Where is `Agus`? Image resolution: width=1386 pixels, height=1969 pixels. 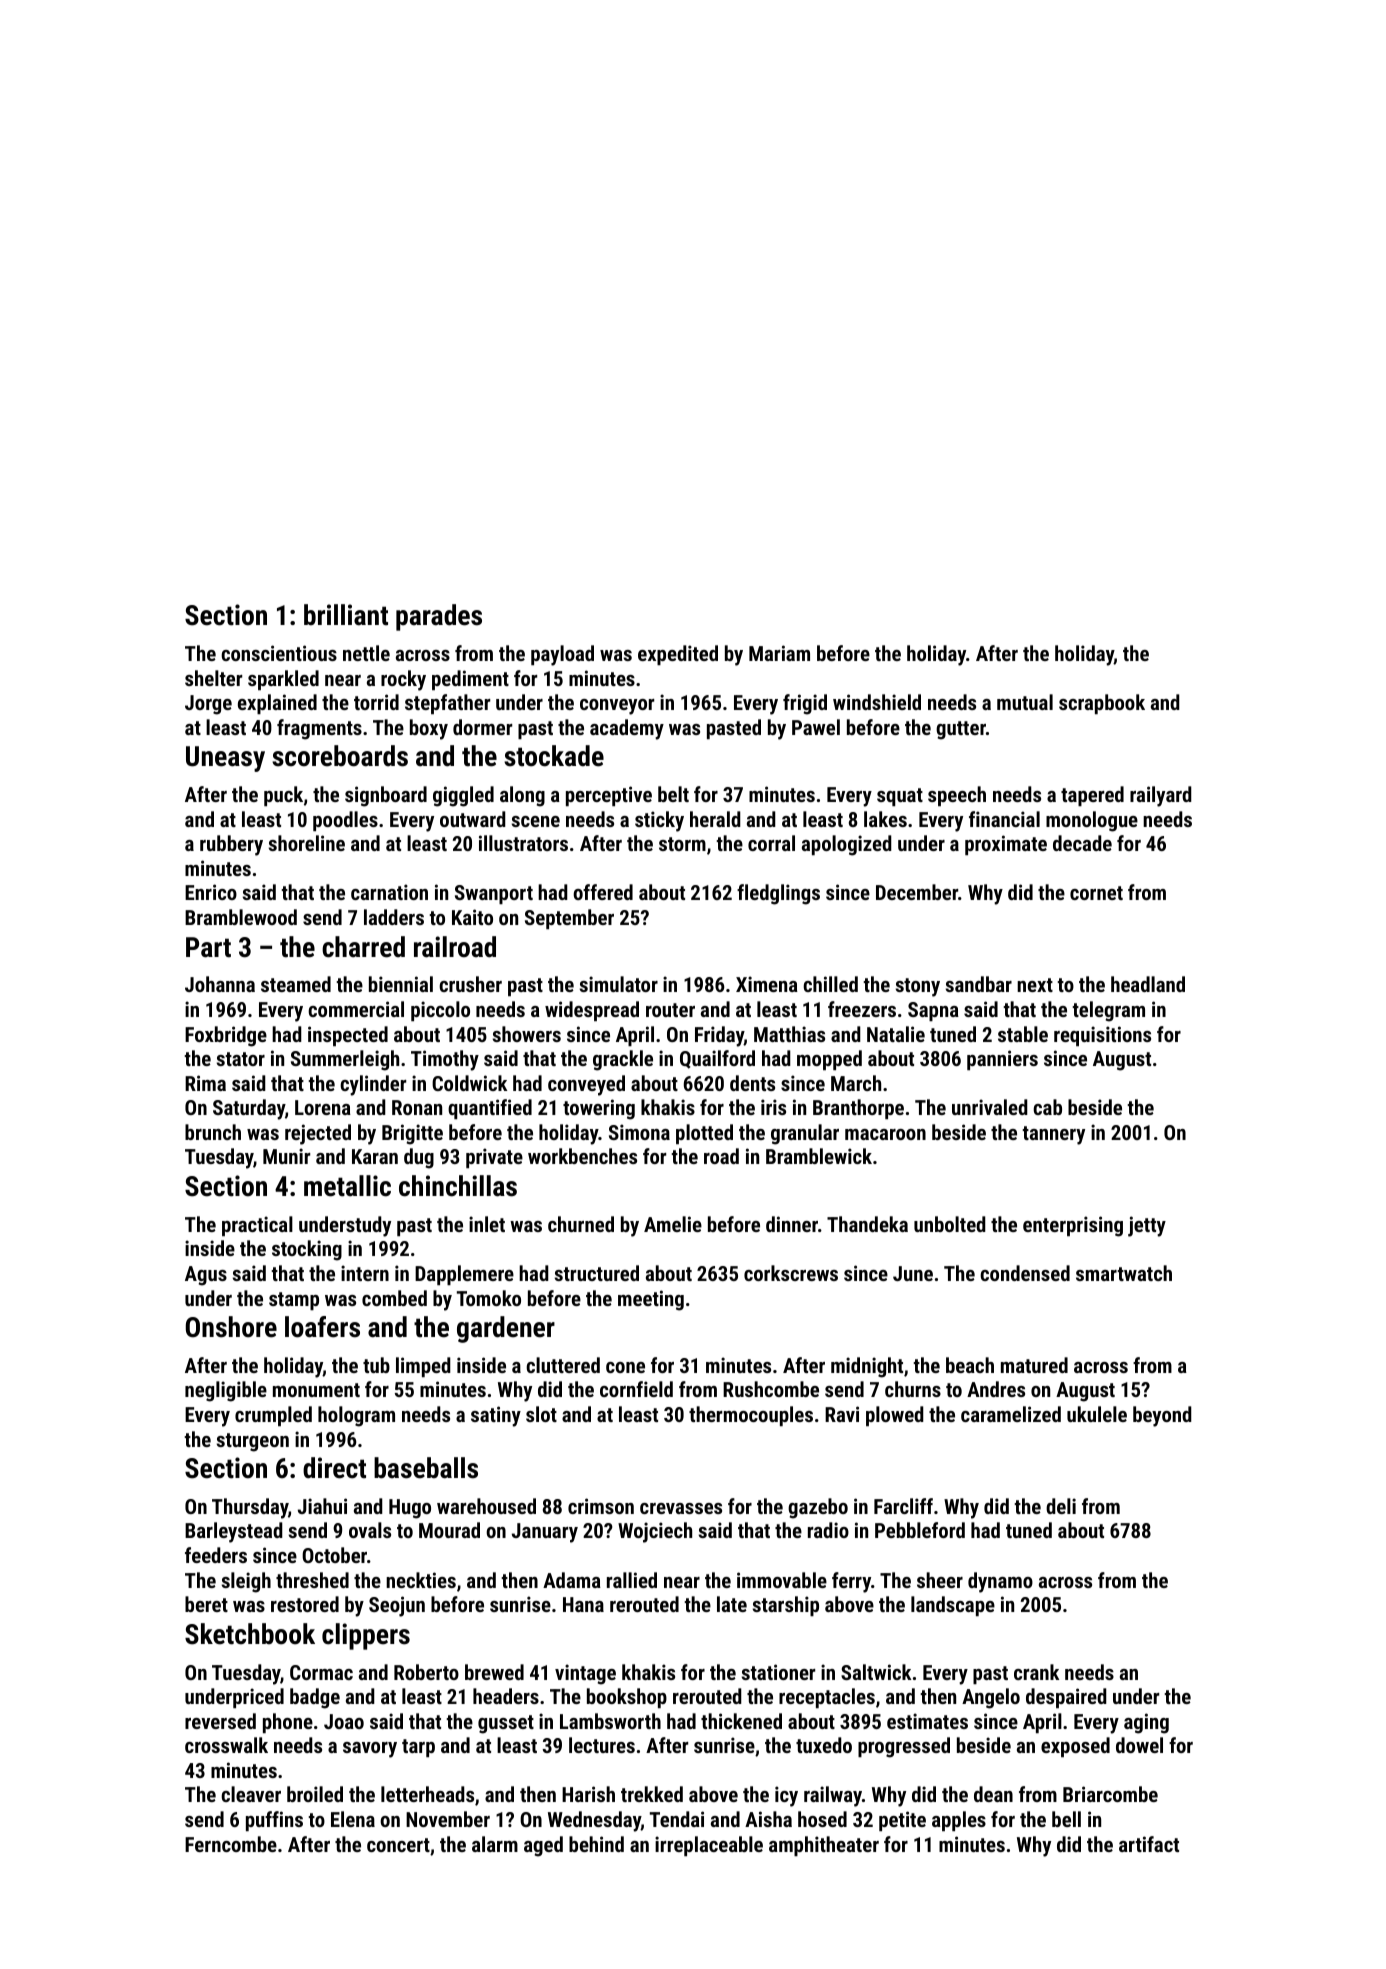 Agus is located at coordinates (206, 1276).
